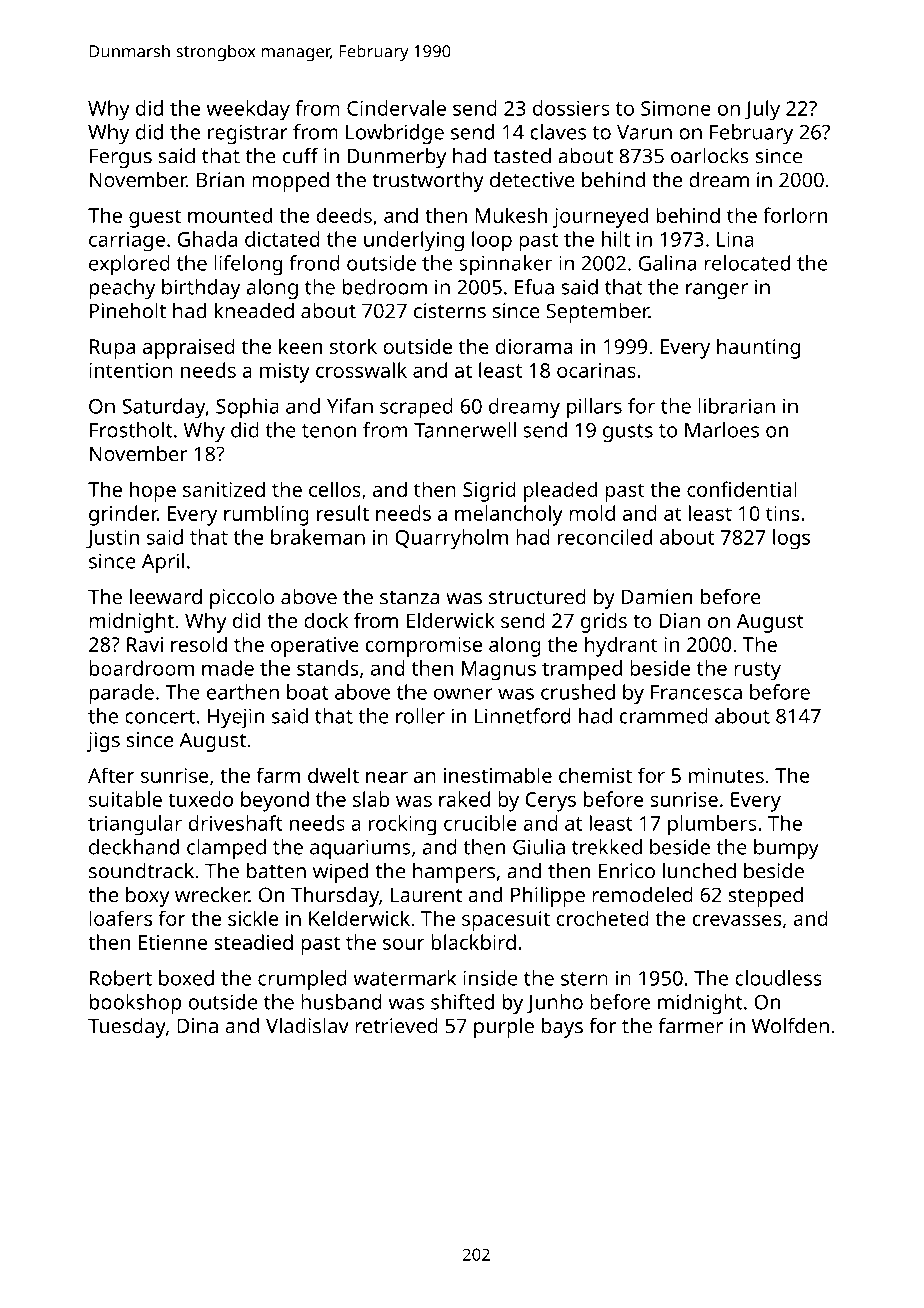  I want to click on Efua, so click(534, 287).
